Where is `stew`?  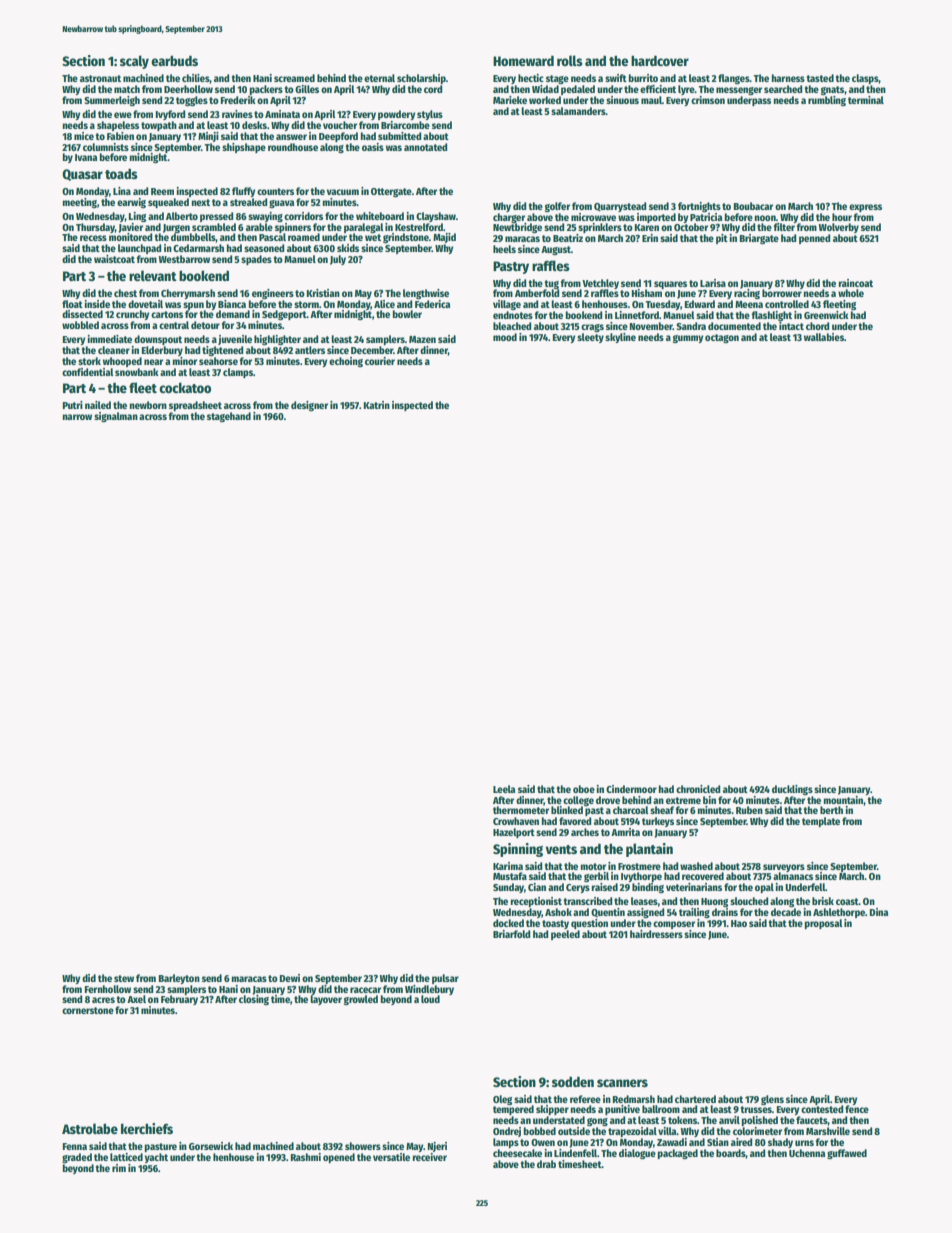 stew is located at coordinates (124, 978).
